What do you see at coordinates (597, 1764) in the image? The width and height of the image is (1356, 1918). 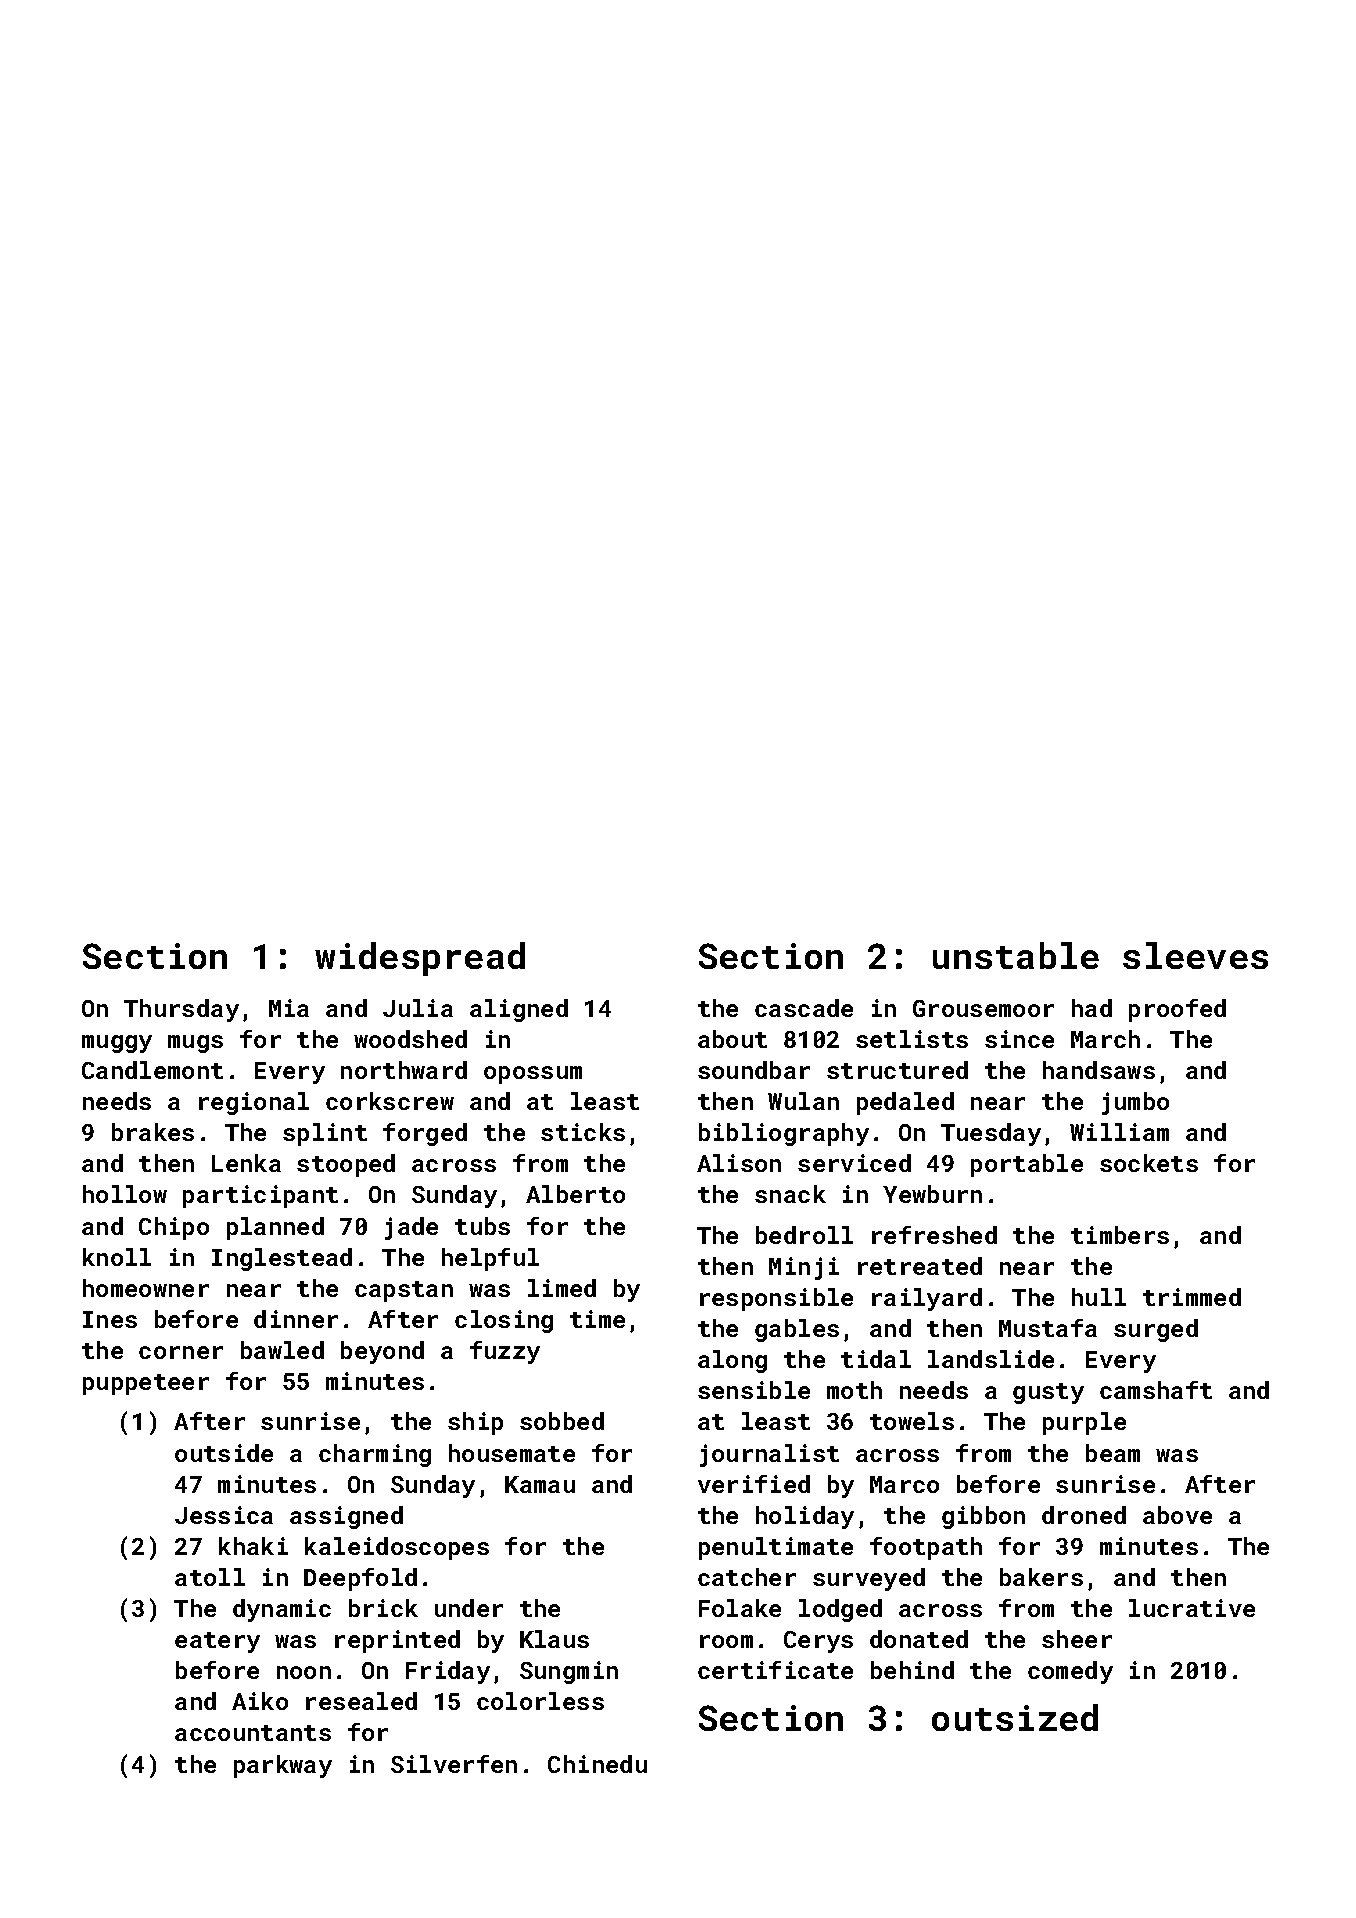 I see `Chinedu` at bounding box center [597, 1764].
